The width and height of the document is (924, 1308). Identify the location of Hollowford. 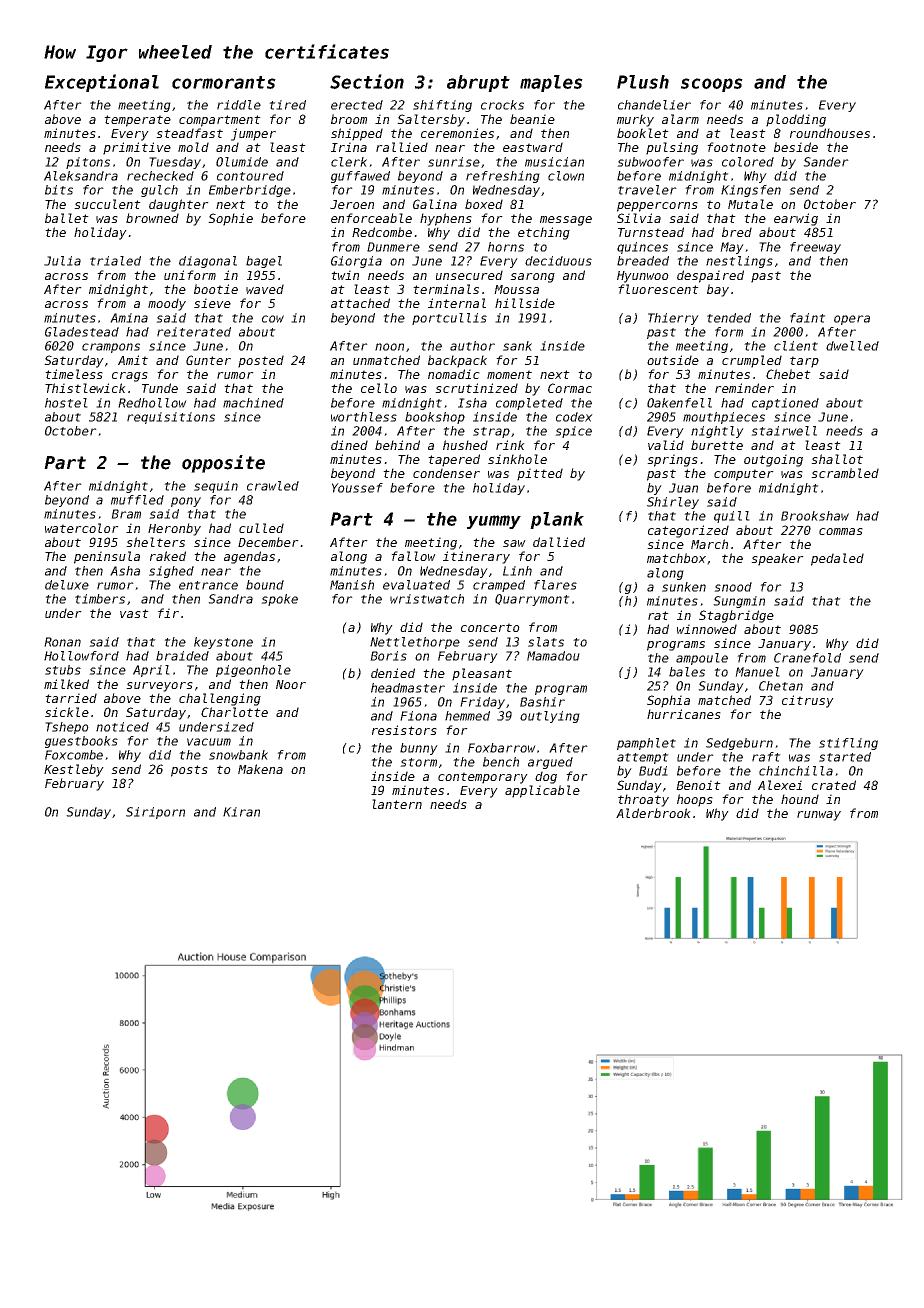
(81, 656).
